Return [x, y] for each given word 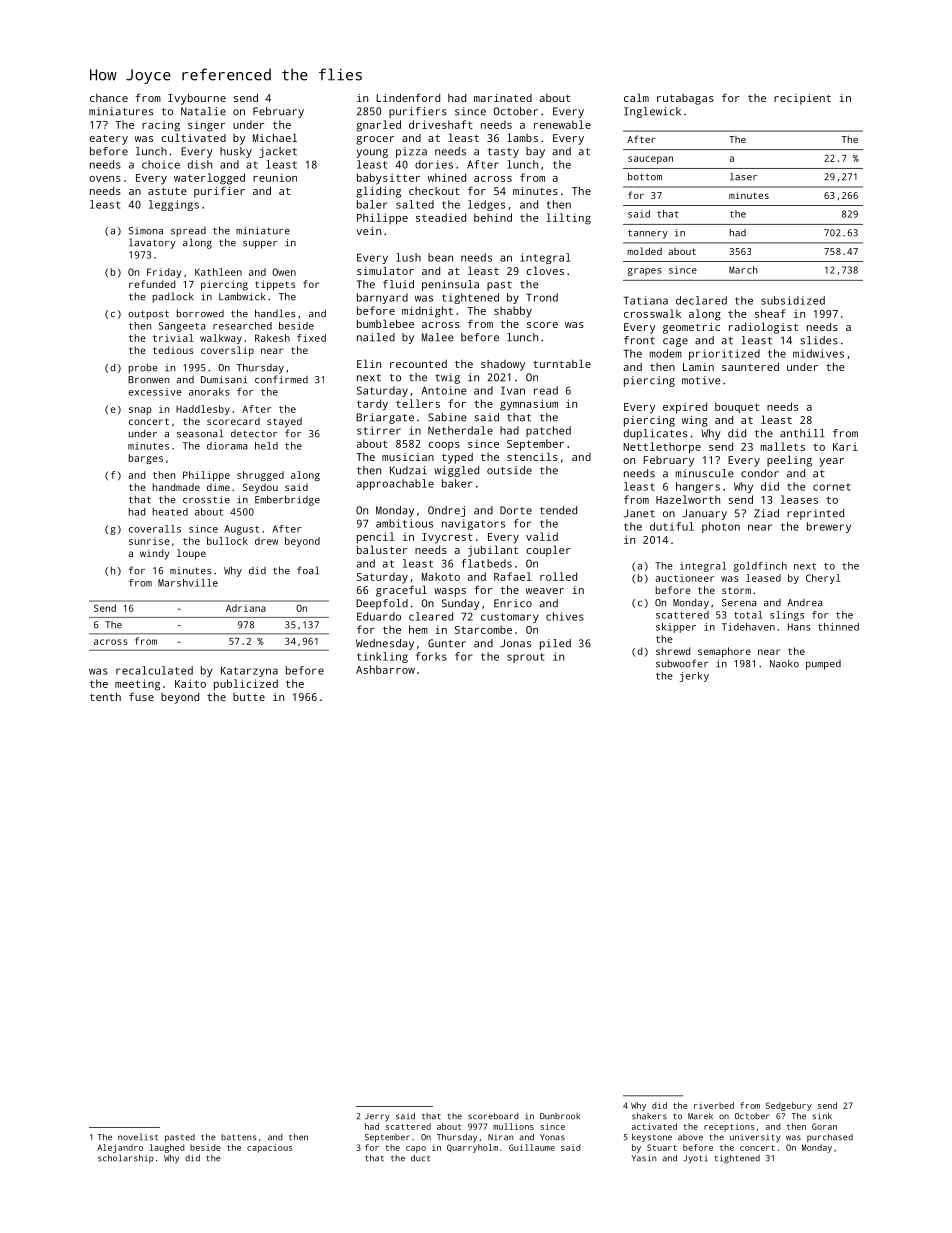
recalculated [154, 670]
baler [372, 204]
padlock [173, 297]
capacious [270, 1148]
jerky [694, 677]
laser [743, 177]
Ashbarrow [385, 669]
